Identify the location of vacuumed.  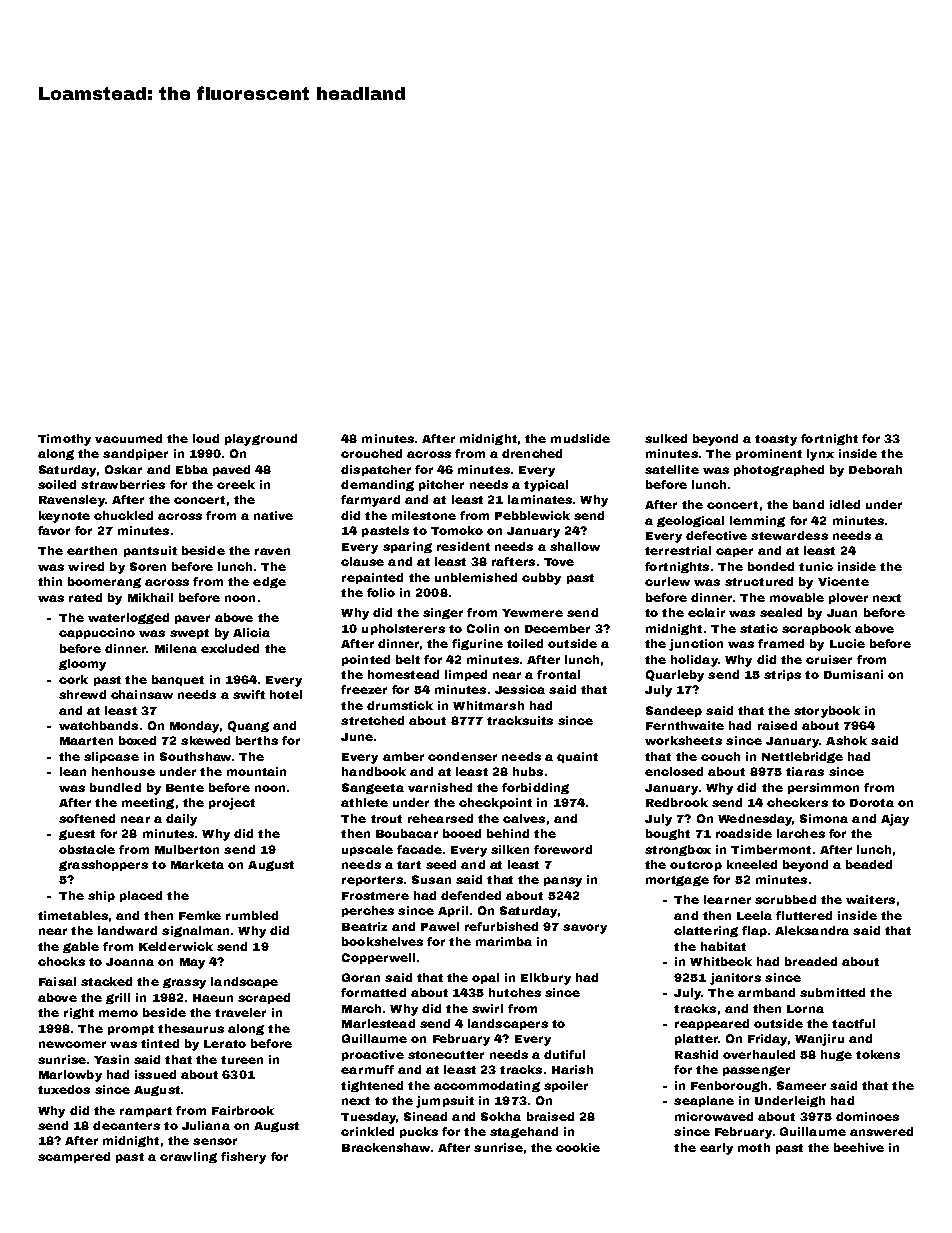
(128, 438).
